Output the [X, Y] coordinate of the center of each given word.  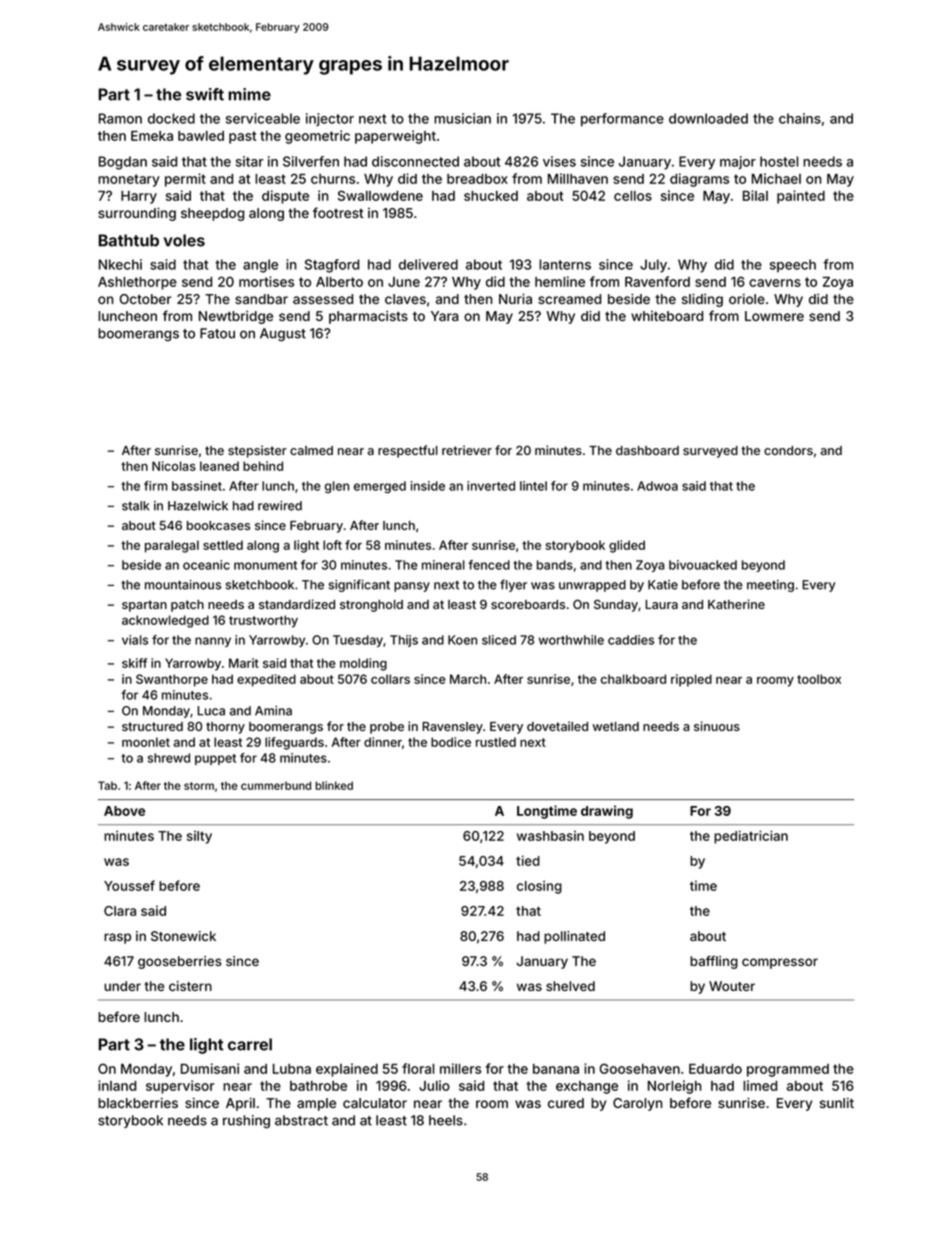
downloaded [708, 118]
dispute [285, 197]
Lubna [292, 1069]
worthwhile [571, 640]
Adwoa [657, 486]
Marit [244, 663]
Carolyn [637, 1104]
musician [462, 118]
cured [566, 1103]
